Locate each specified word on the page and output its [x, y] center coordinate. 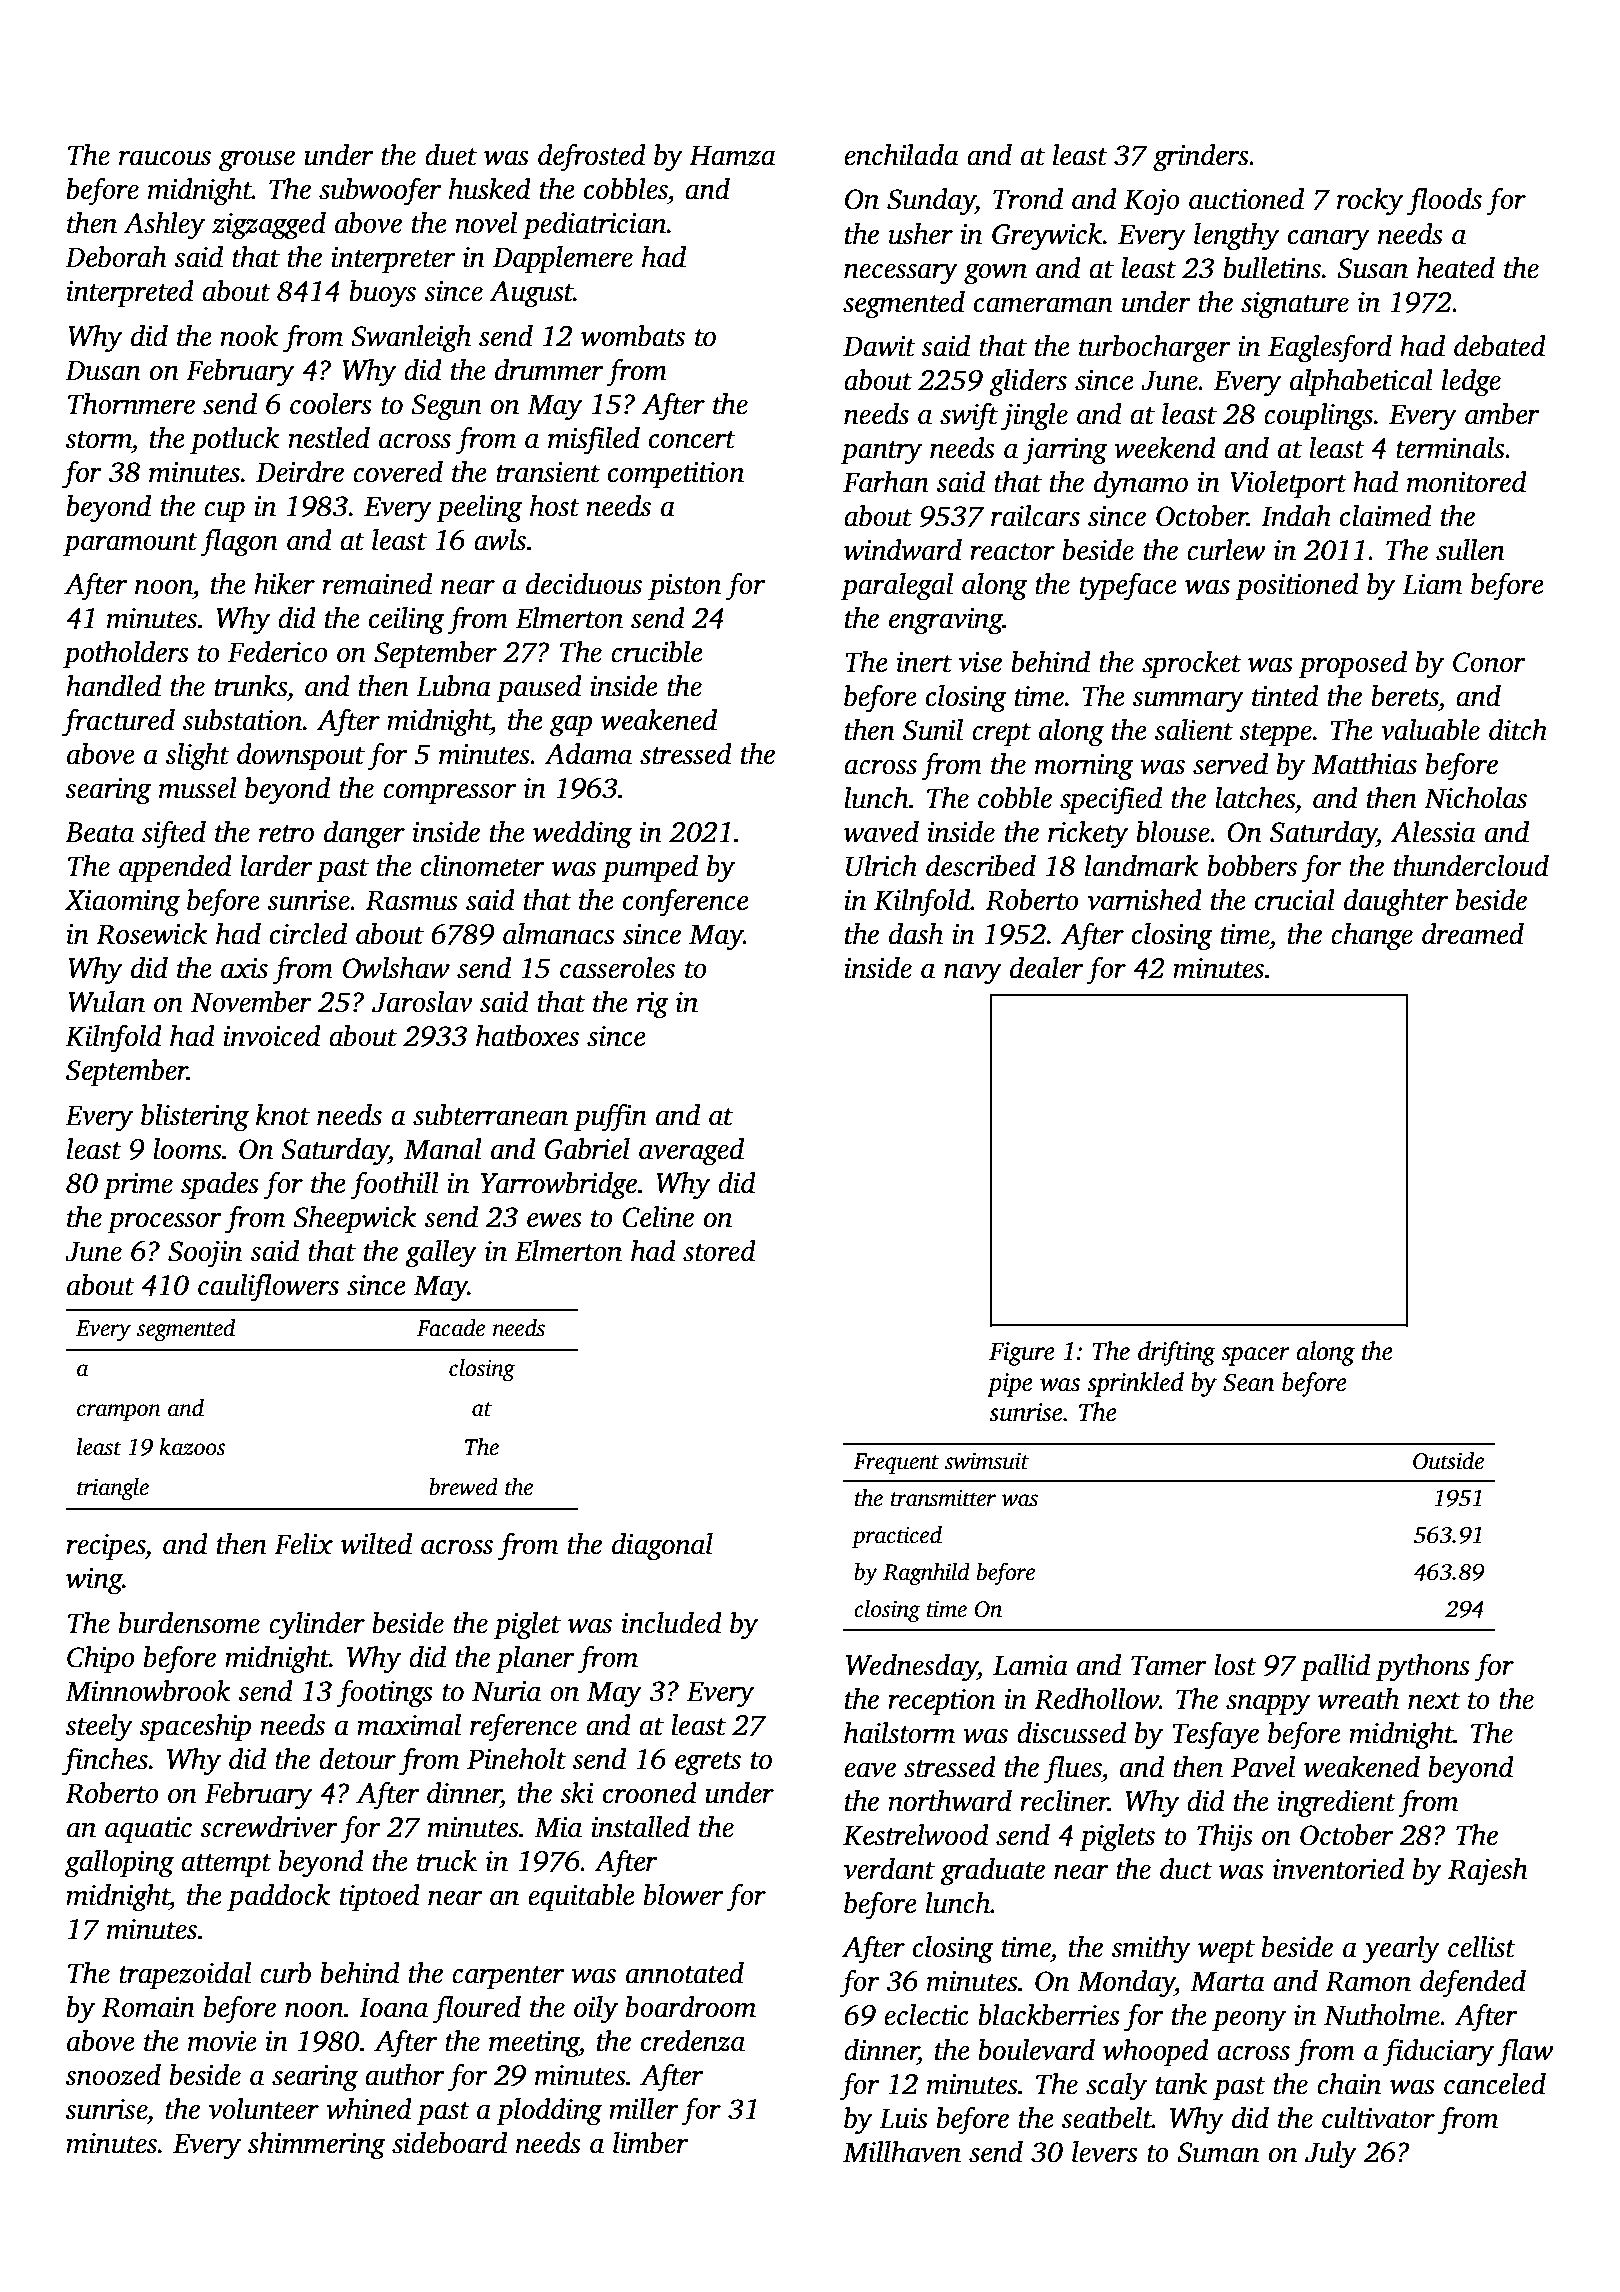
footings [385, 1693]
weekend [1165, 448]
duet [451, 155]
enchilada [901, 155]
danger [364, 835]
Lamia [1030, 1665]
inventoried [1338, 1869]
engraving [946, 621]
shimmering [317, 2146]
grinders [1201, 158]
